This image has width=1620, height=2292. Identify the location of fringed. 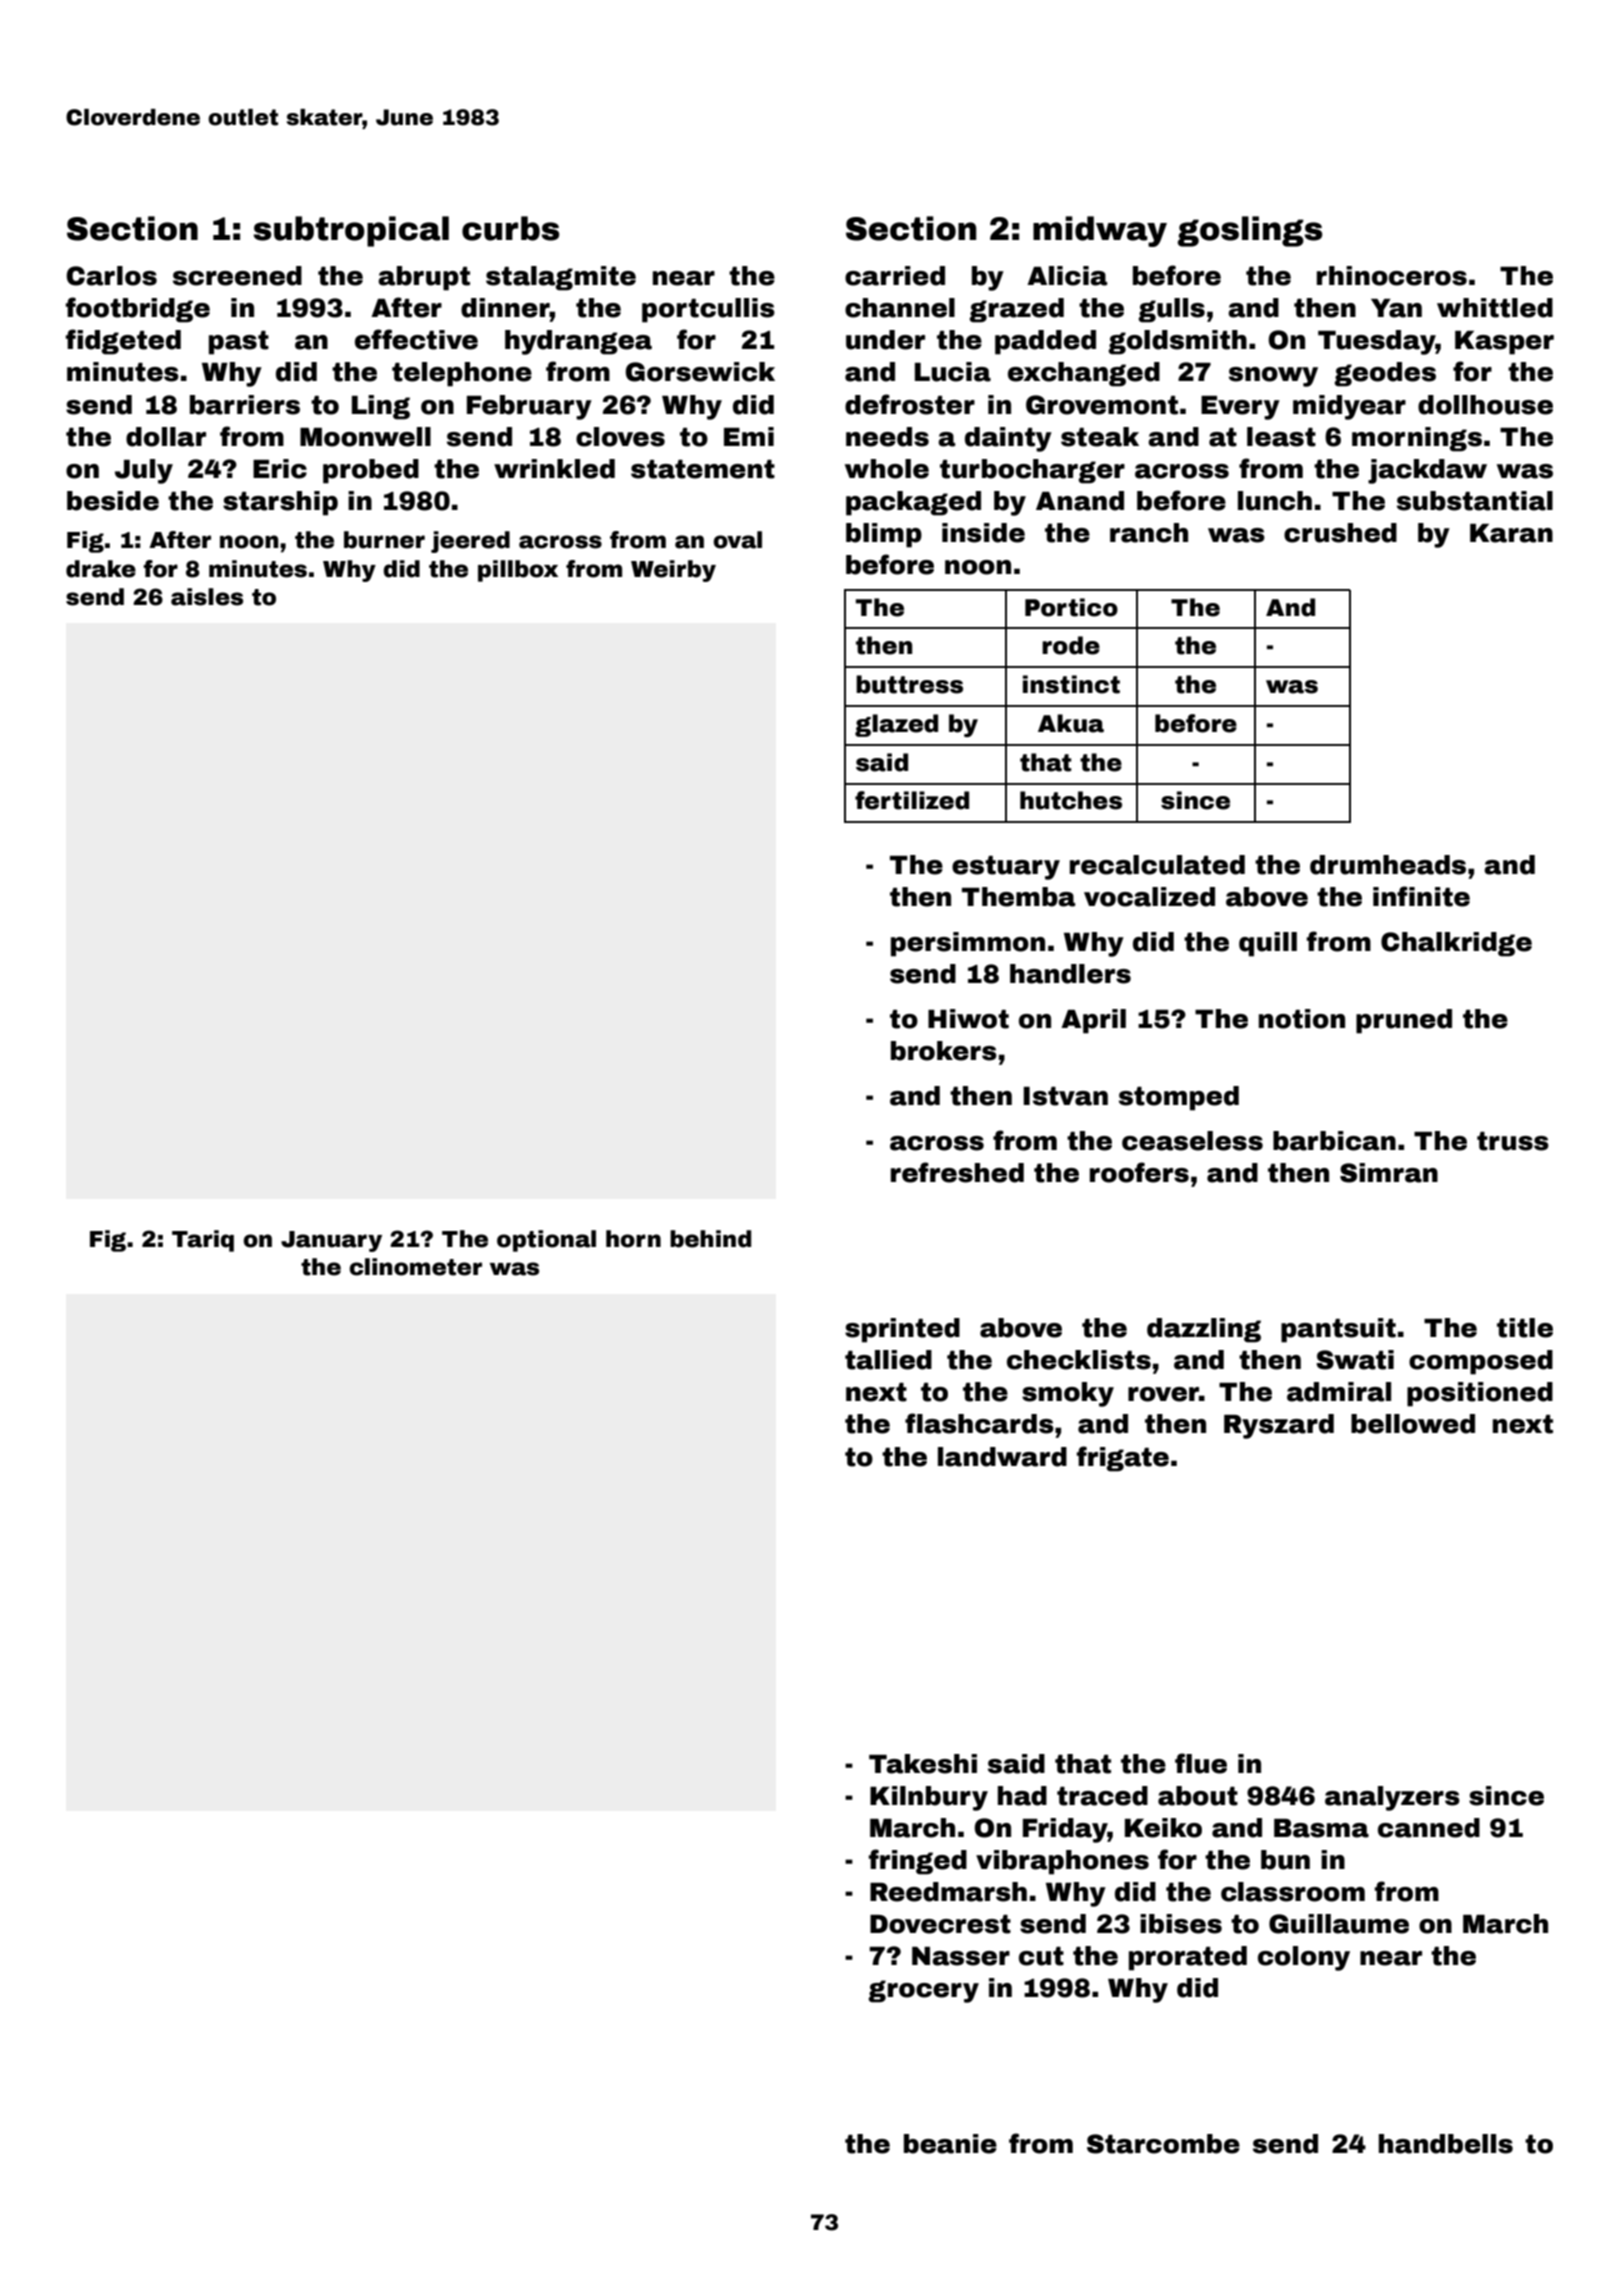
(918, 1862).
